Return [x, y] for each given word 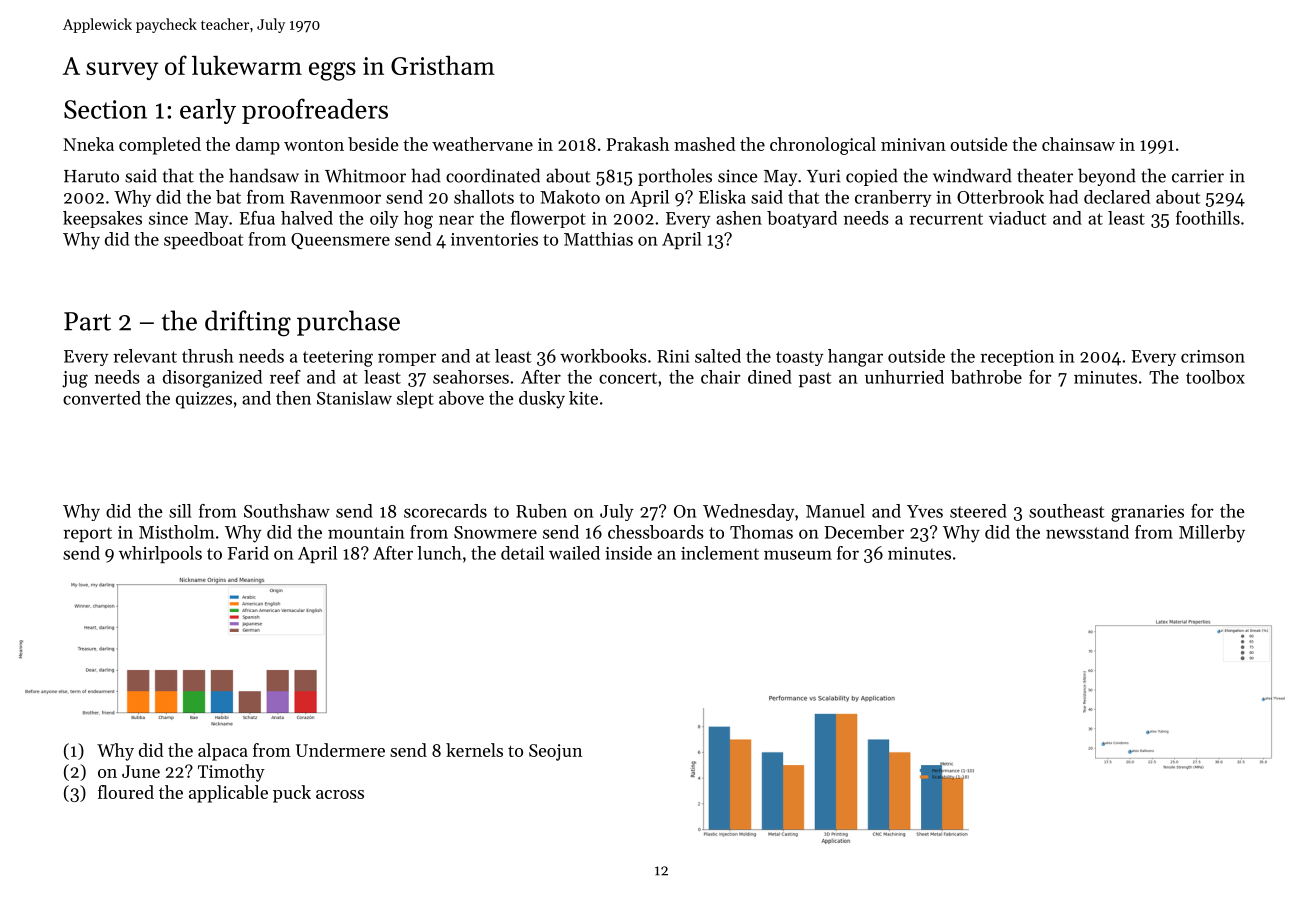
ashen [739, 218]
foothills [1208, 218]
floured [126, 792]
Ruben [541, 511]
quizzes [204, 400]
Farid [248, 553]
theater [1045, 175]
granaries [1147, 513]
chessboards [656, 532]
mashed [705, 144]
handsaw [264, 175]
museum [798, 555]
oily [384, 219]
